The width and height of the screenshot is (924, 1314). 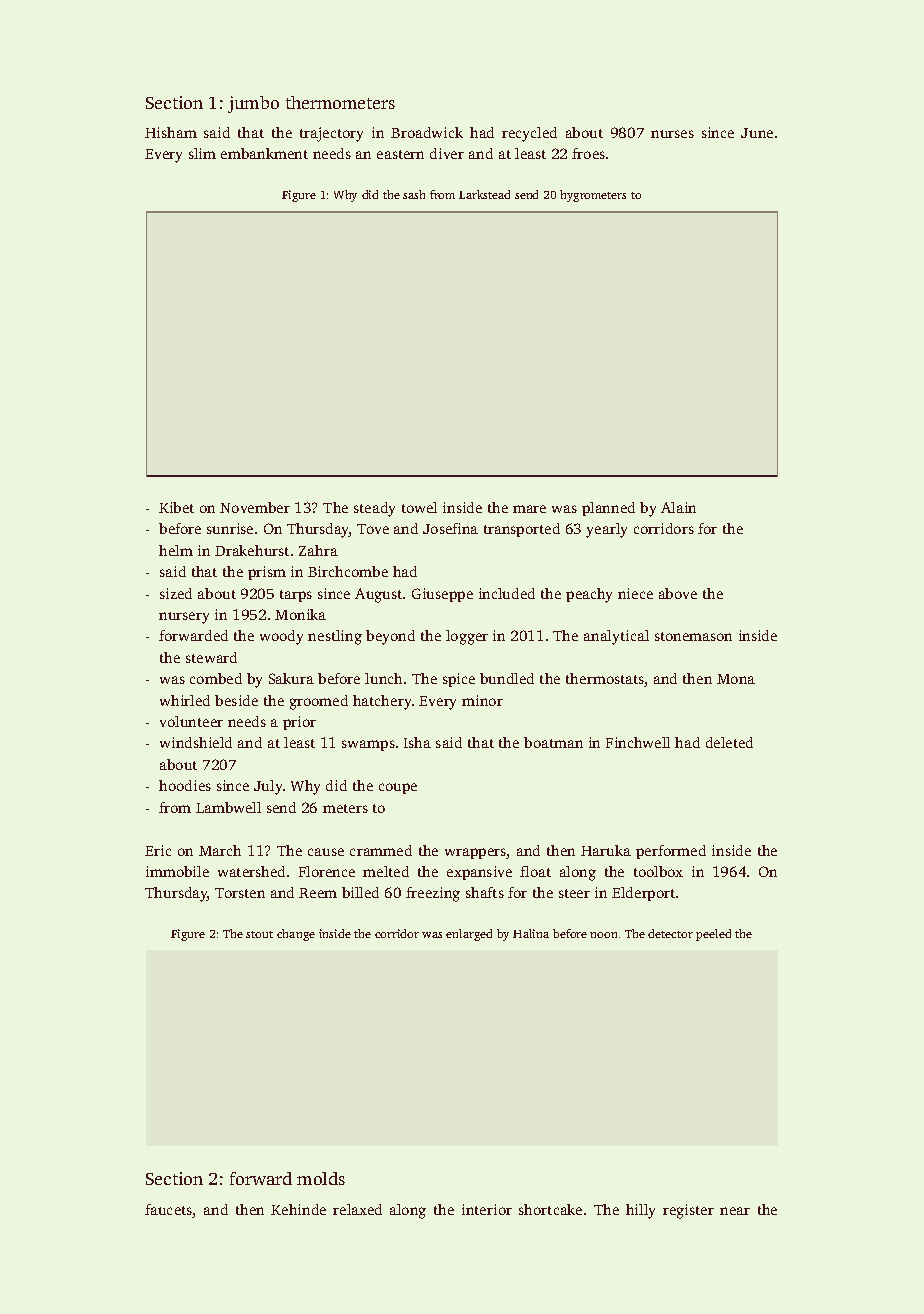 What do you see at coordinates (672, 134) in the screenshot?
I see `nurses` at bounding box center [672, 134].
